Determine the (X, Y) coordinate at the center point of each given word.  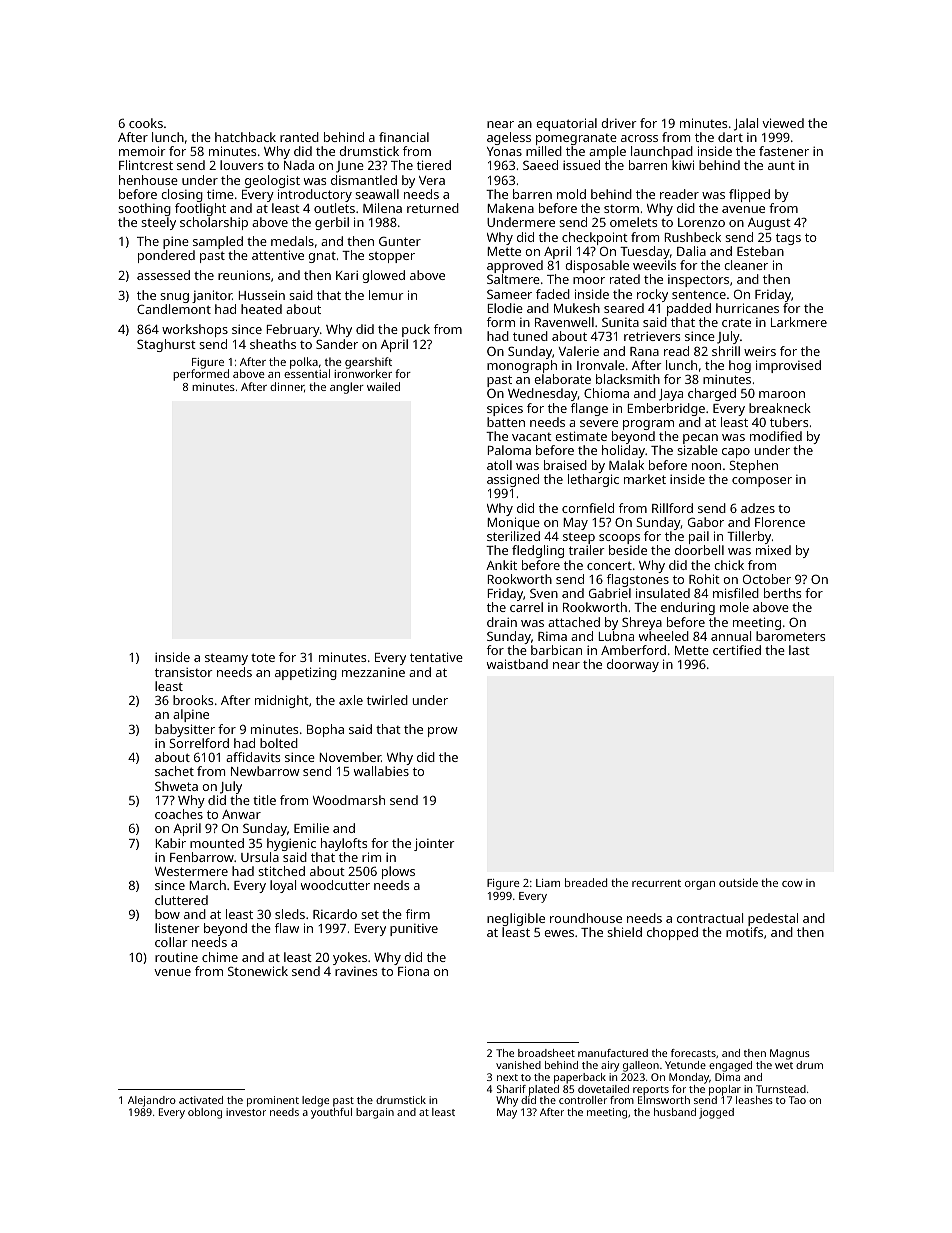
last (799, 650)
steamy (226, 659)
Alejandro (152, 1101)
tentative (436, 657)
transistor (184, 672)
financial (404, 137)
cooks (146, 123)
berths (782, 593)
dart (730, 137)
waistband (517, 664)
